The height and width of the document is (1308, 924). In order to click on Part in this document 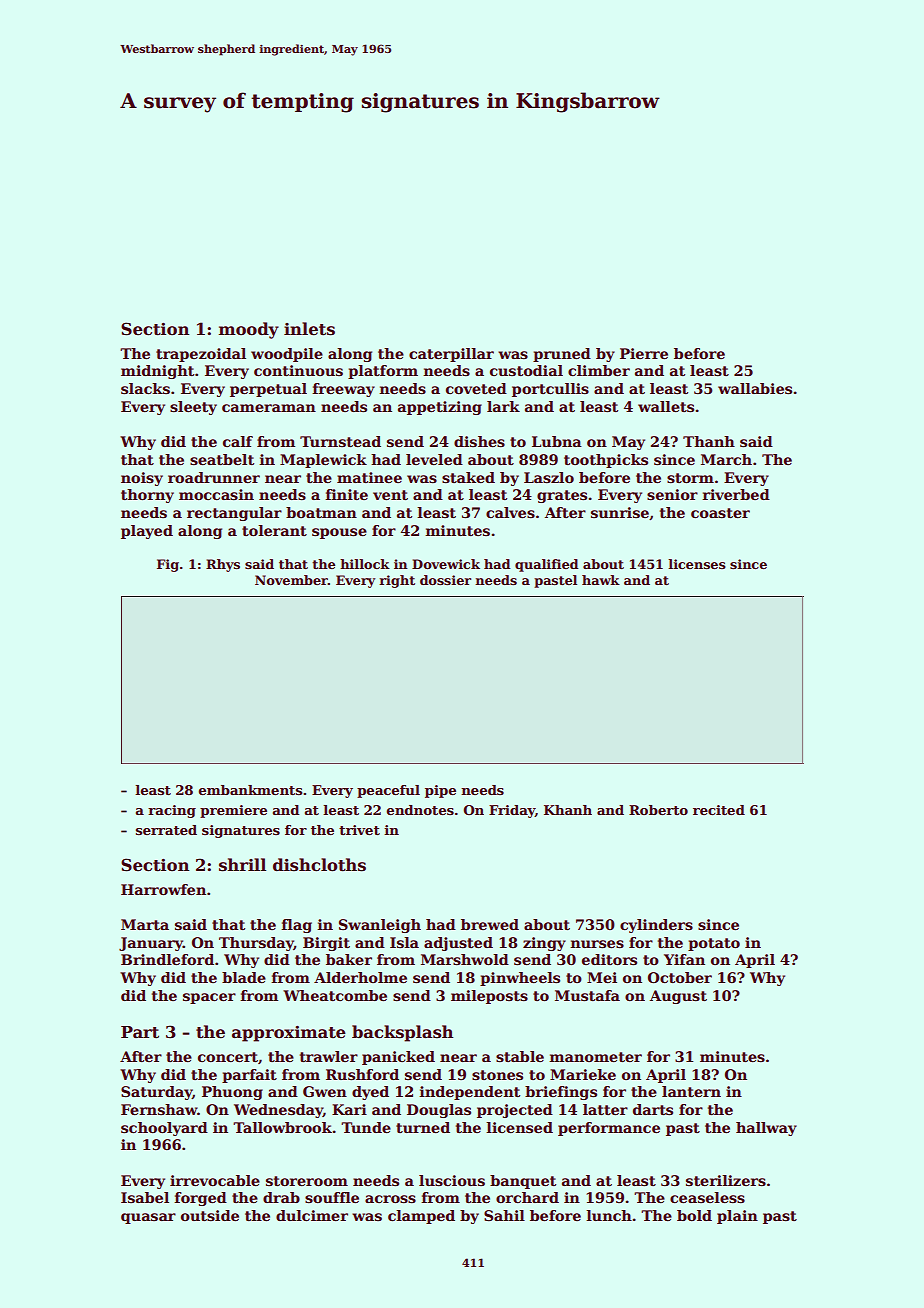, I will do `click(140, 1032)`.
